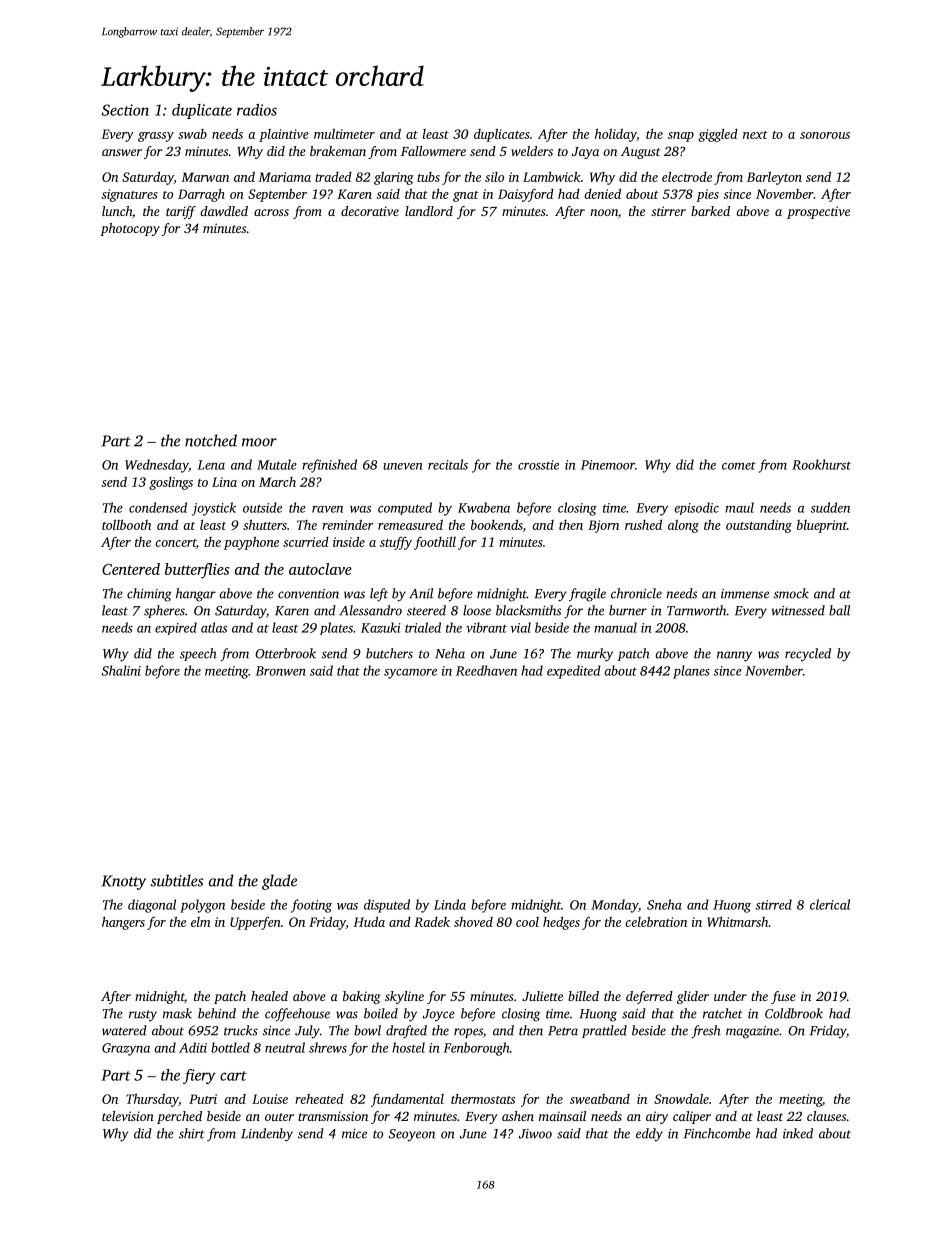 This screenshot has width=952, height=1233. Describe the element at coordinates (200, 922) in the screenshot. I see `elm` at that location.
